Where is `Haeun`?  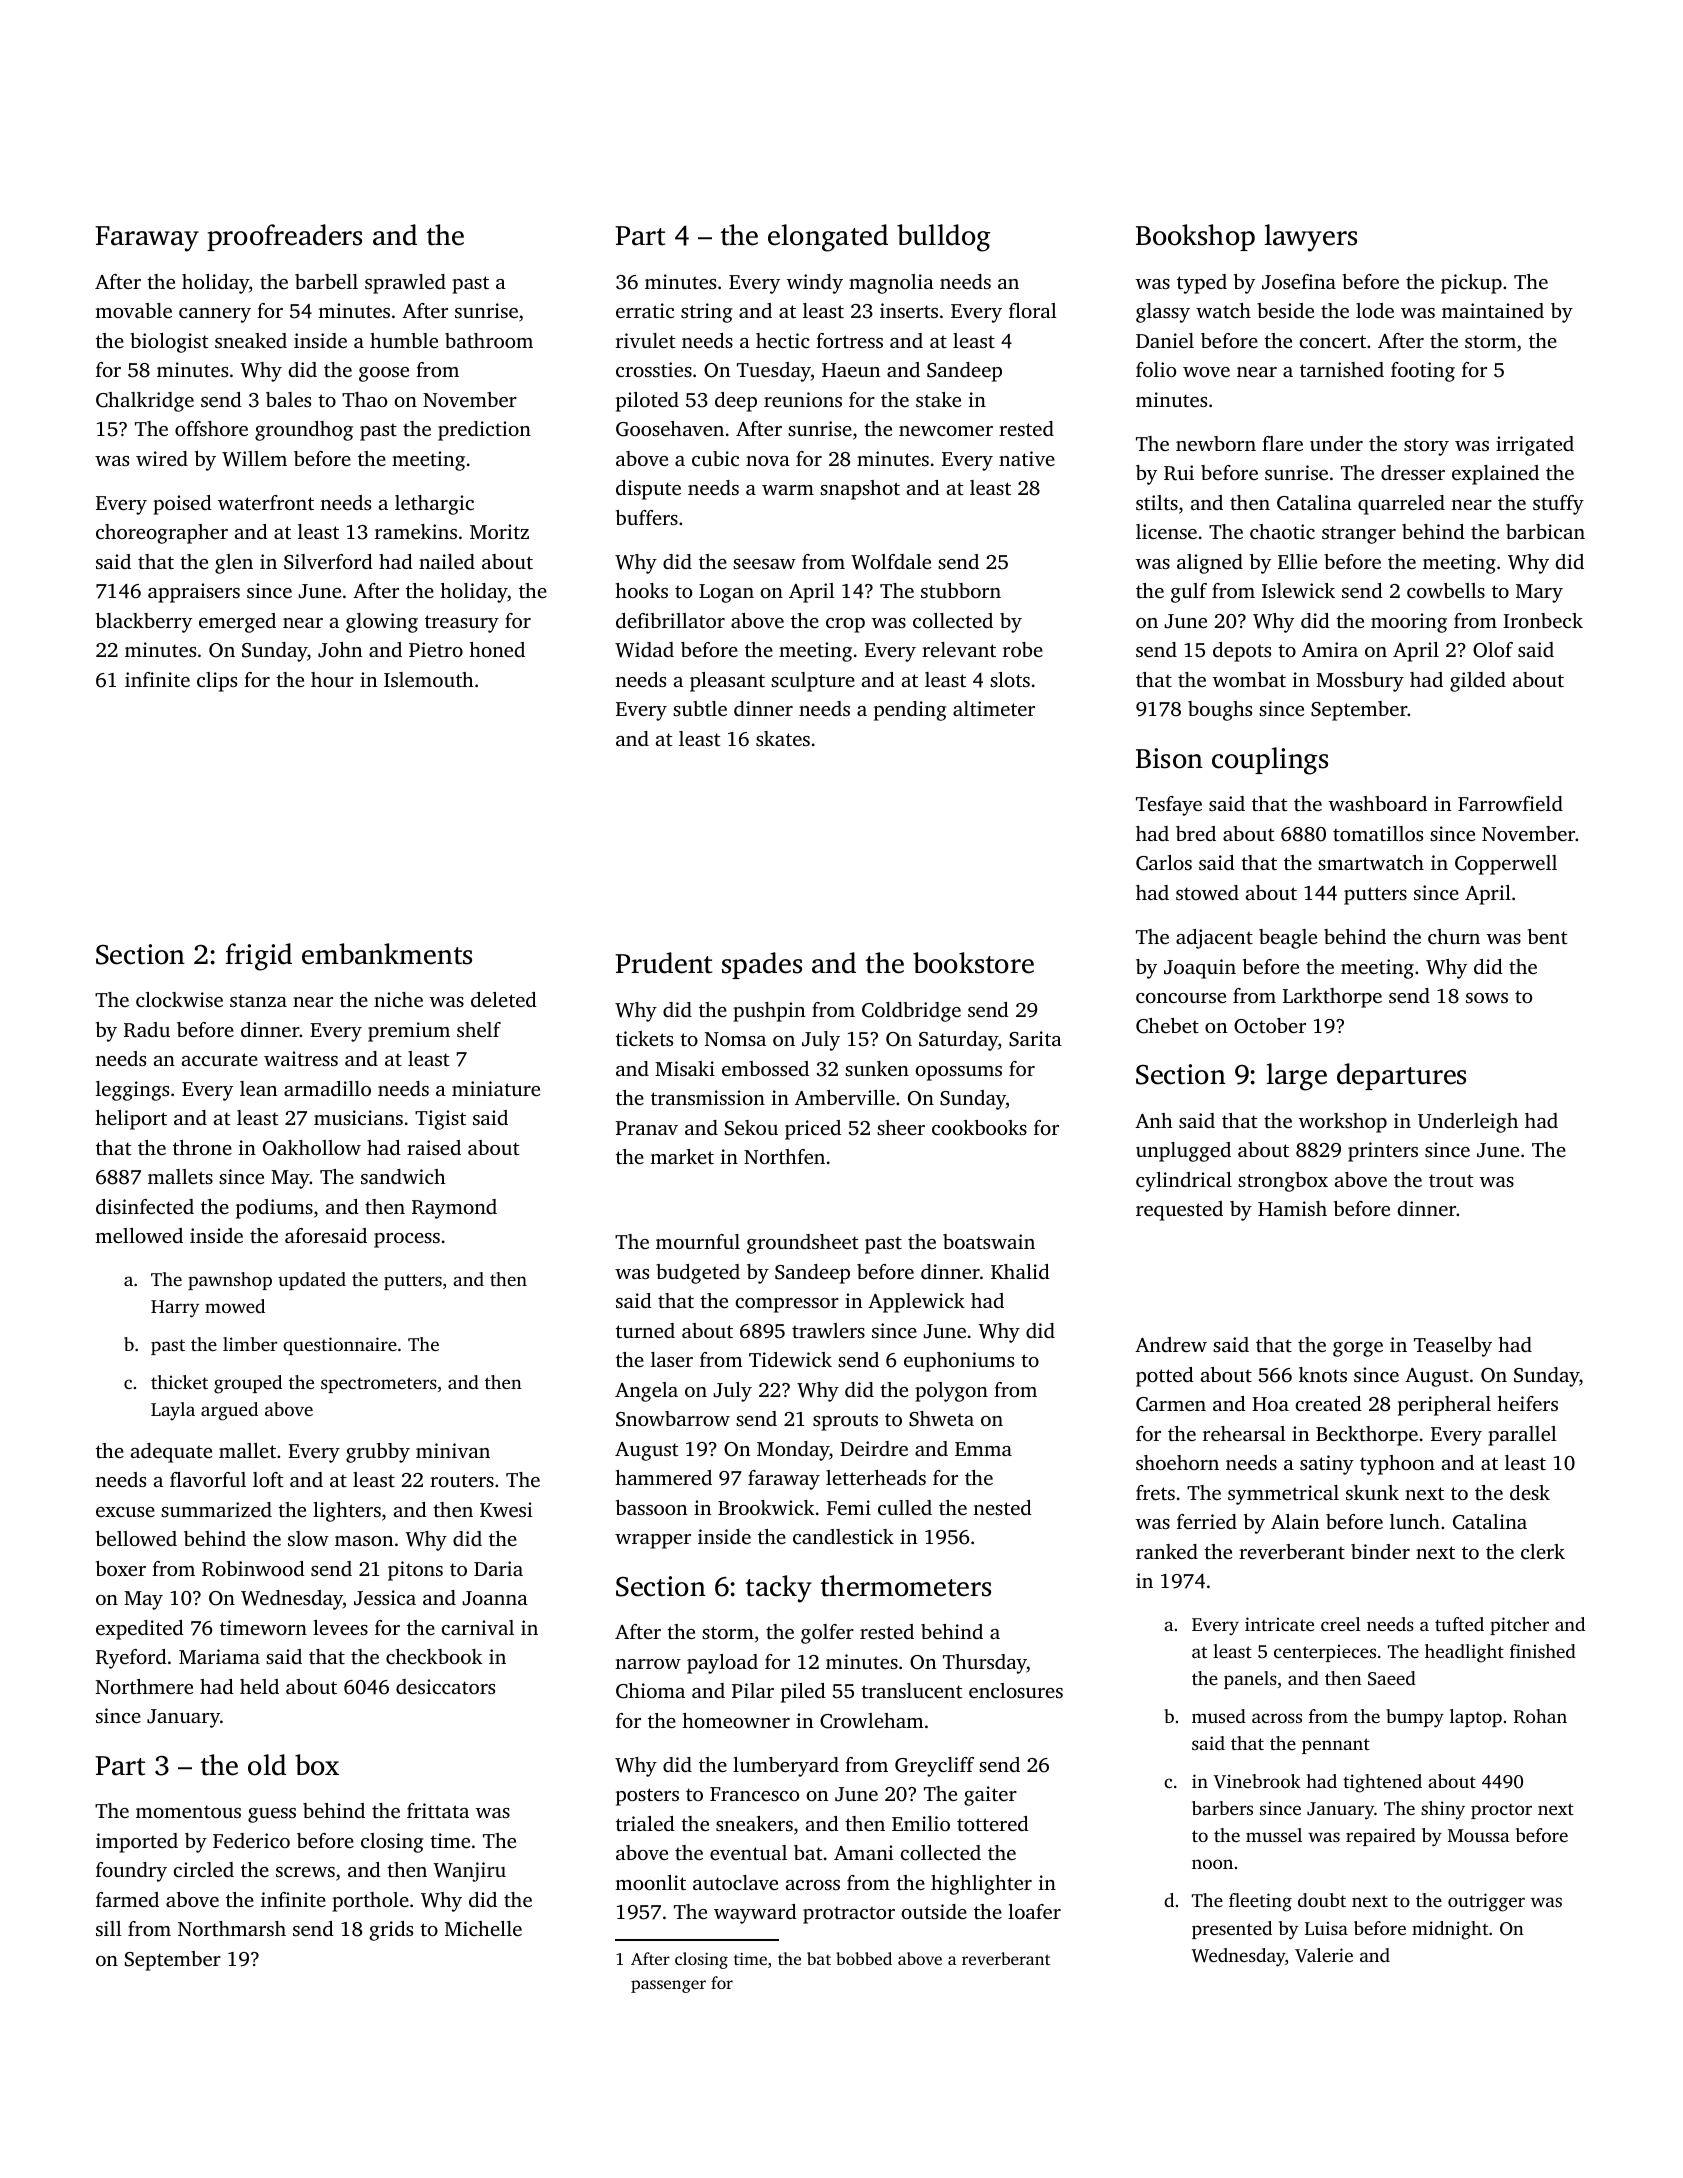 Haeun is located at coordinates (851, 370).
